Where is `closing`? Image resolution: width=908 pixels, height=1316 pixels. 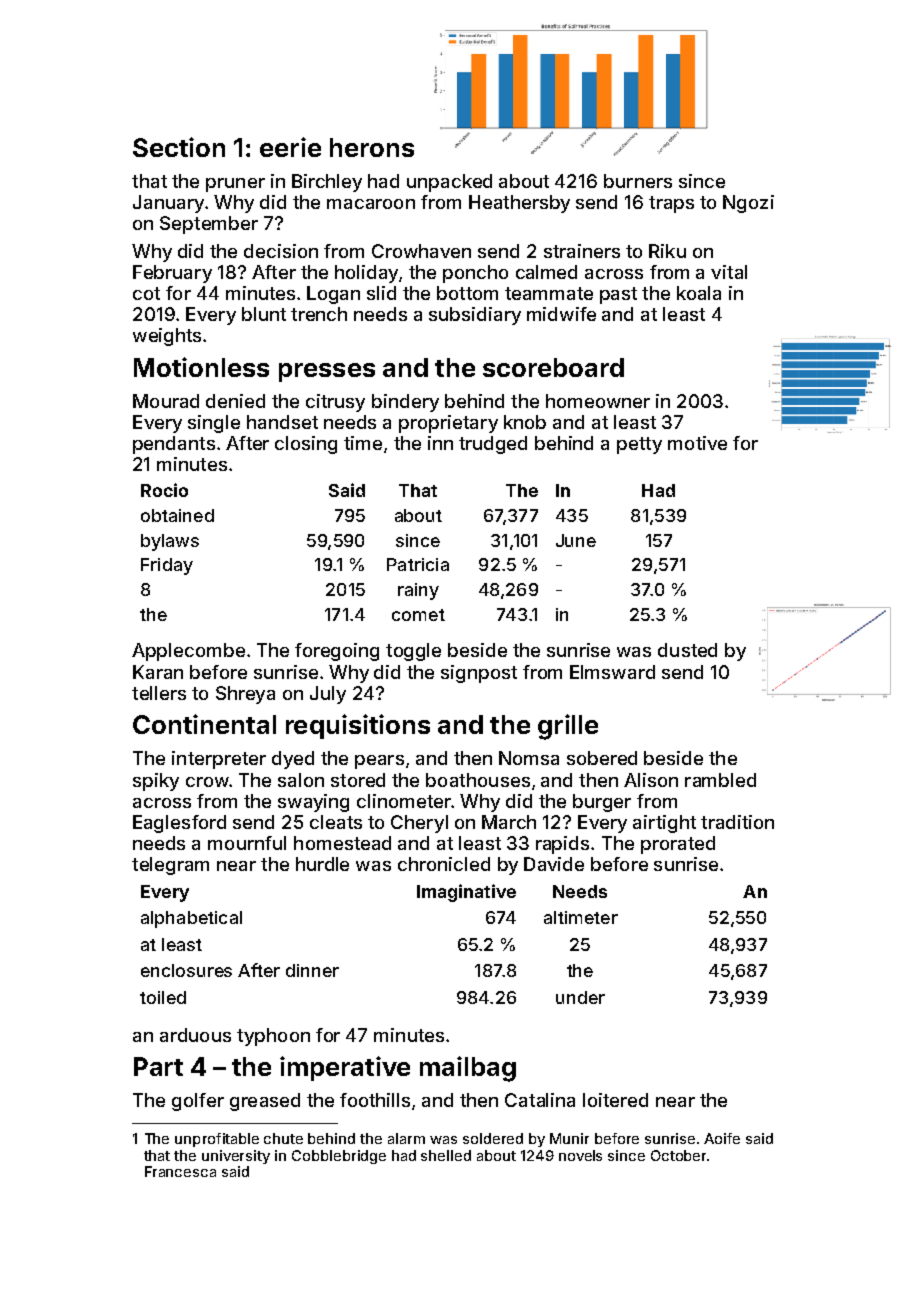 closing is located at coordinates (306, 445).
